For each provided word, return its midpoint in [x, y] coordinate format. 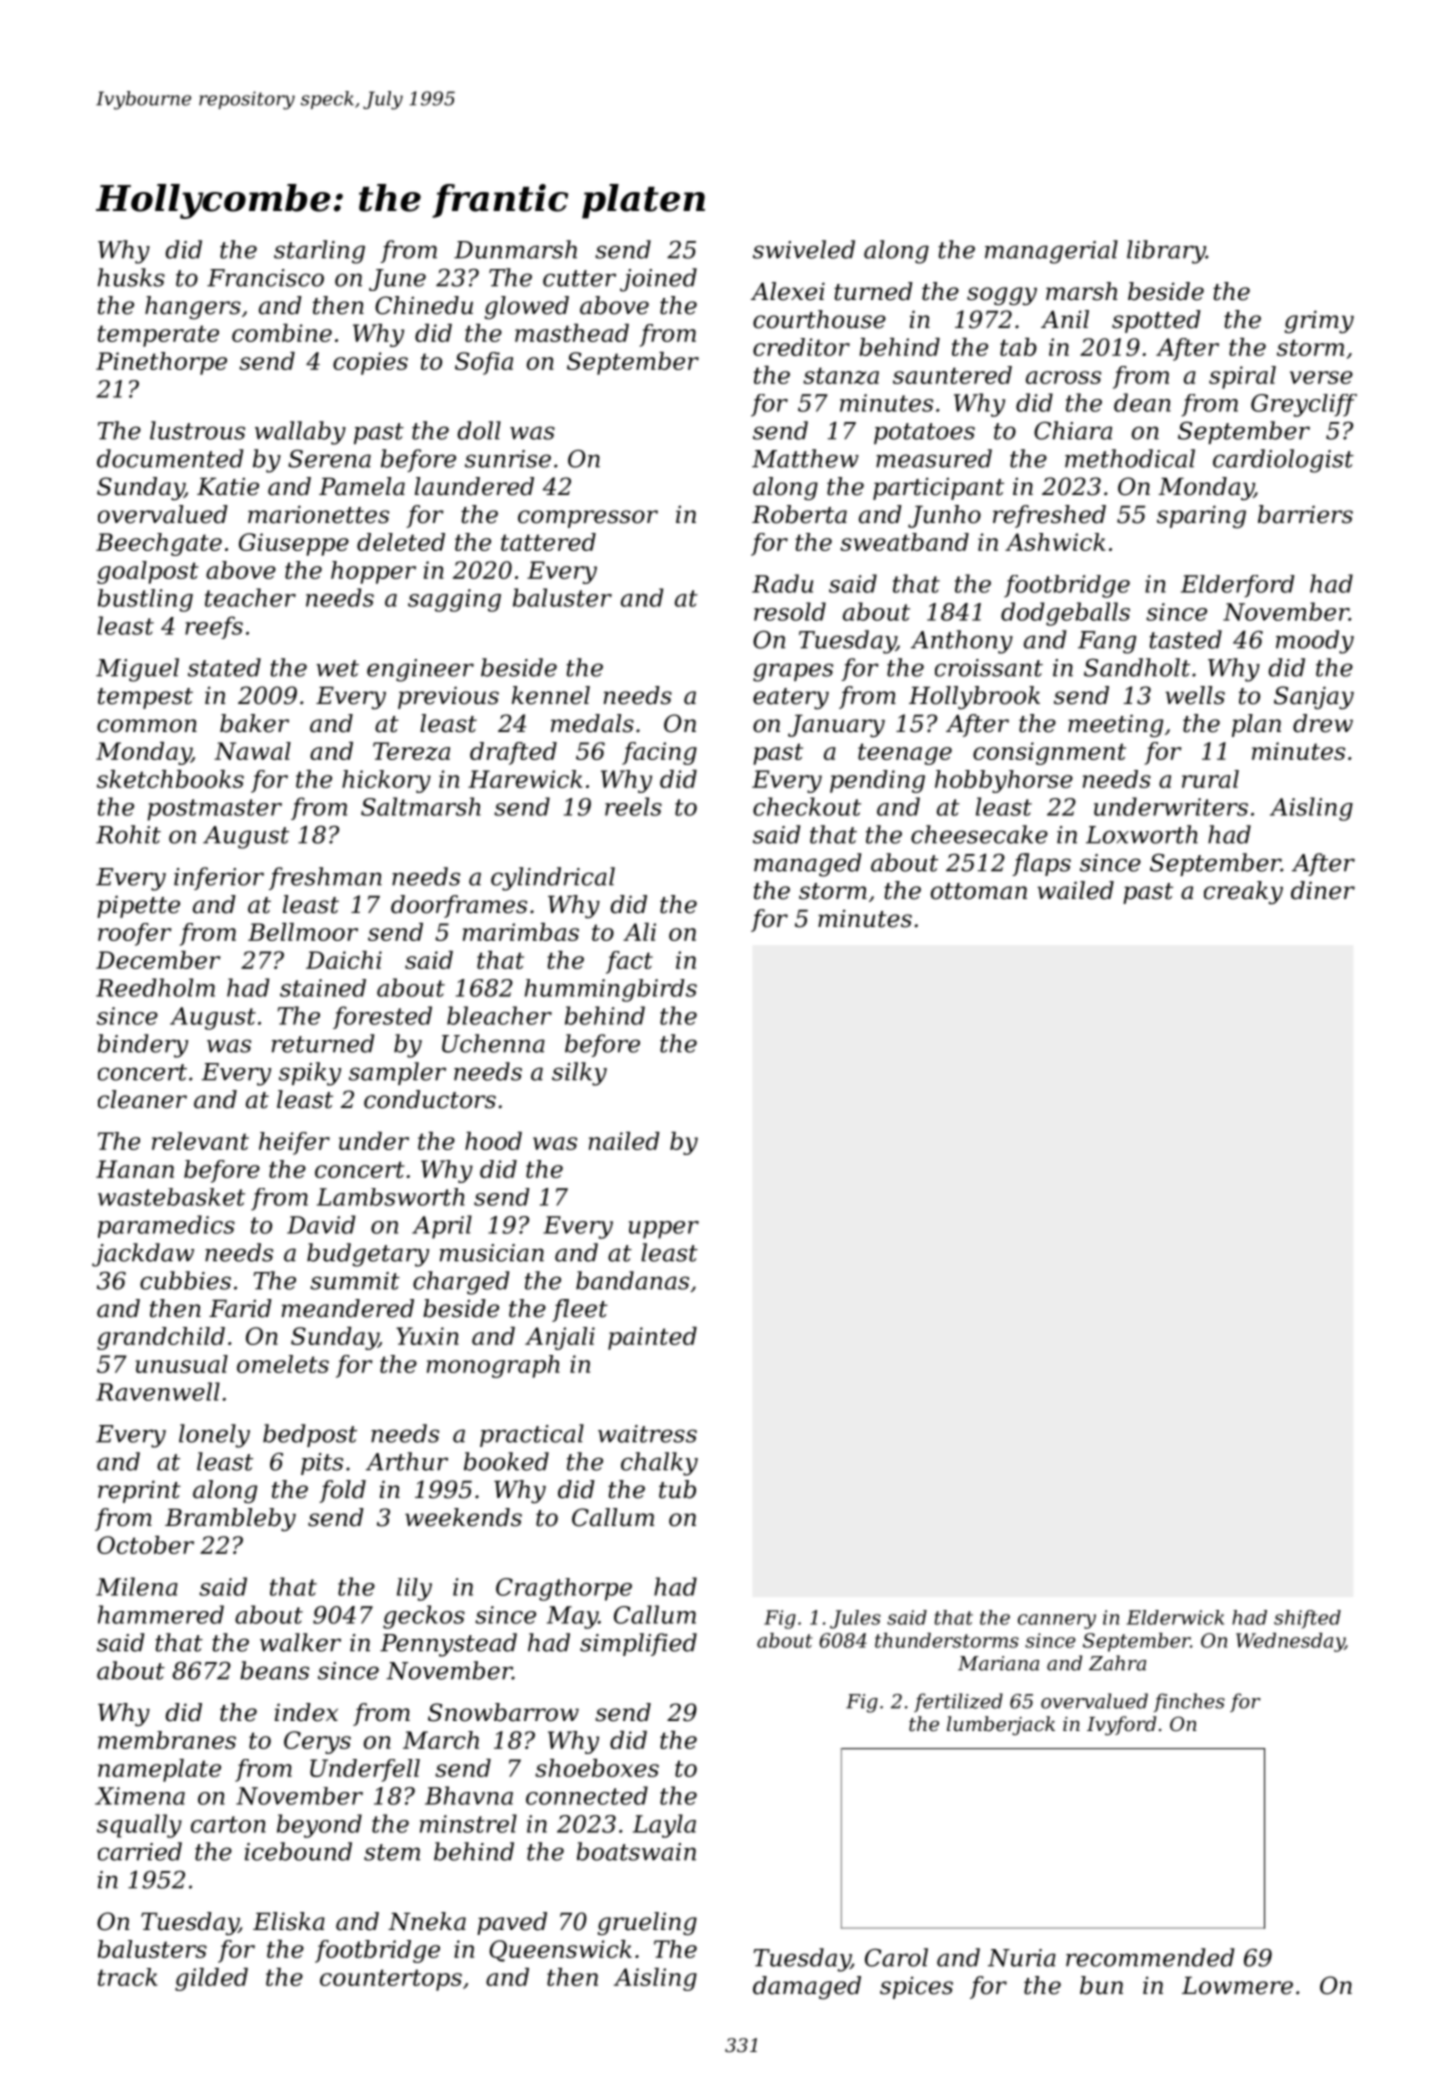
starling [319, 252]
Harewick [525, 779]
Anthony [962, 642]
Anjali [560, 1338]
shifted [1307, 1619]
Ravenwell [158, 1391]
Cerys [317, 1742]
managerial [1051, 252]
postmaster [214, 810]
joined [658, 280]
